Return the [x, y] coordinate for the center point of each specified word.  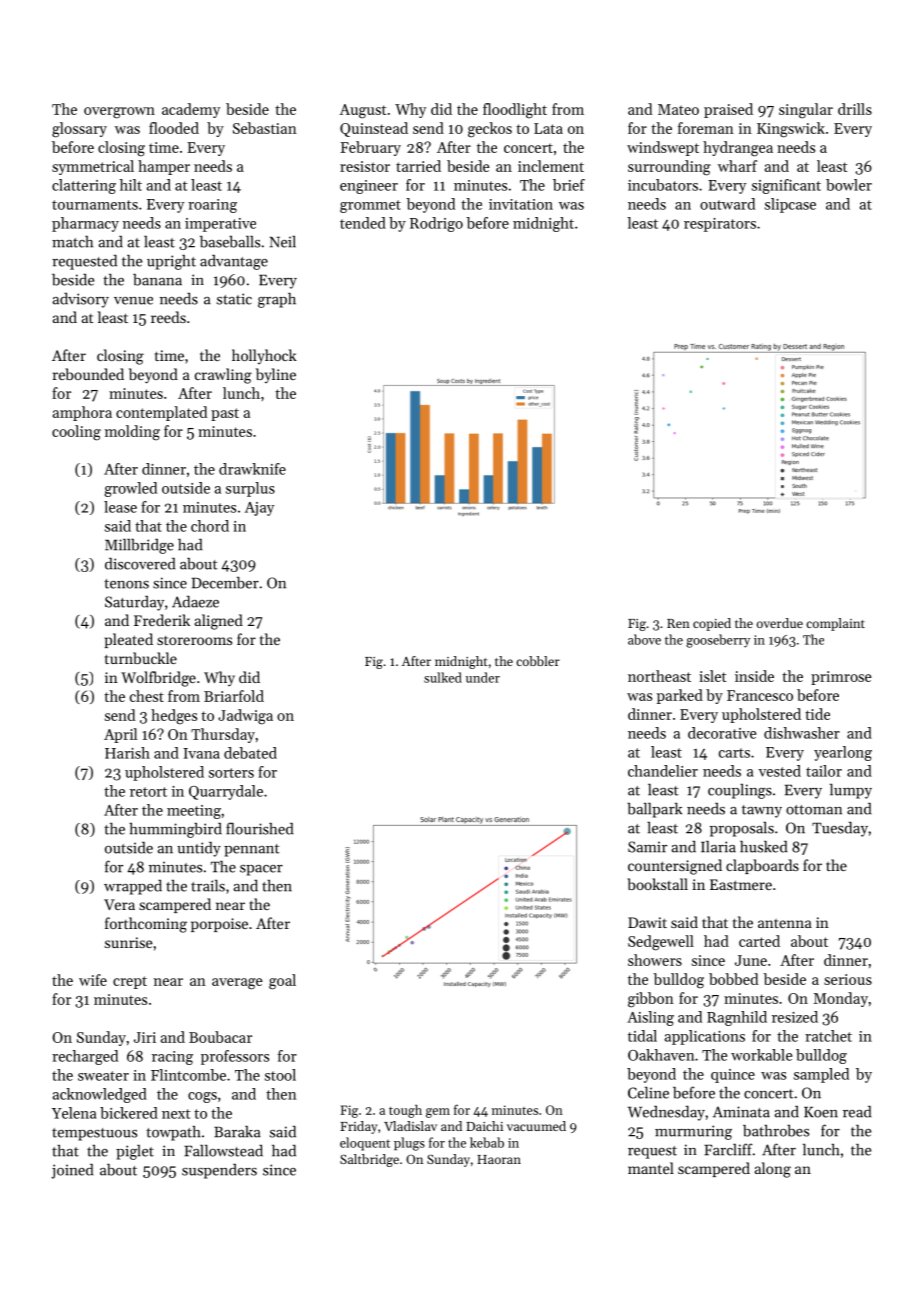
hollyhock [264, 356]
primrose [841, 678]
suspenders [219, 1171]
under [483, 677]
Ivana [202, 753]
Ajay [259, 509]
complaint [835, 624]
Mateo [678, 109]
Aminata [741, 1112]
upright [171, 262]
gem [438, 1113]
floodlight [515, 111]
